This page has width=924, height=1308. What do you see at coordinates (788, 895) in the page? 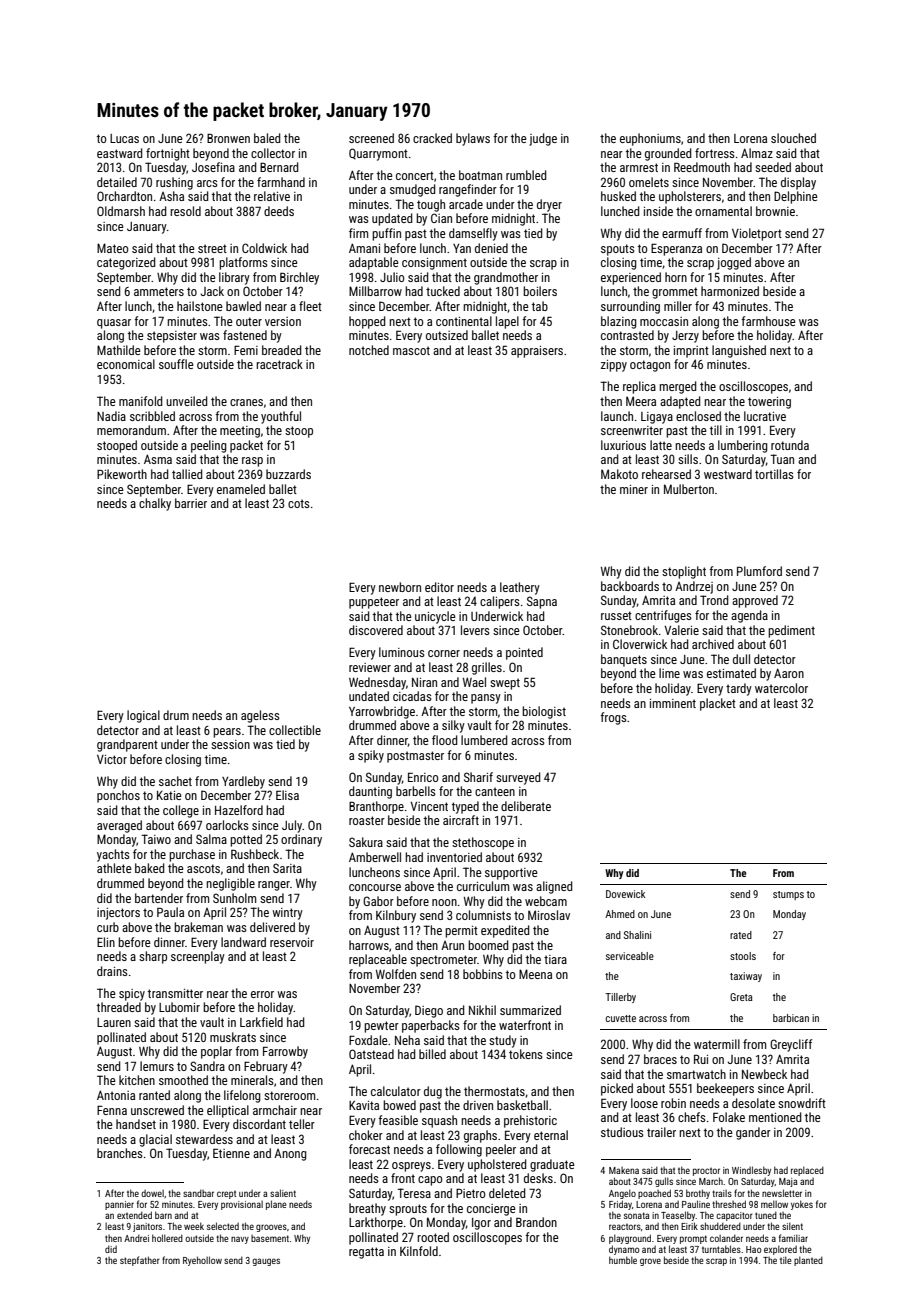
I see `stumps` at bounding box center [788, 895].
